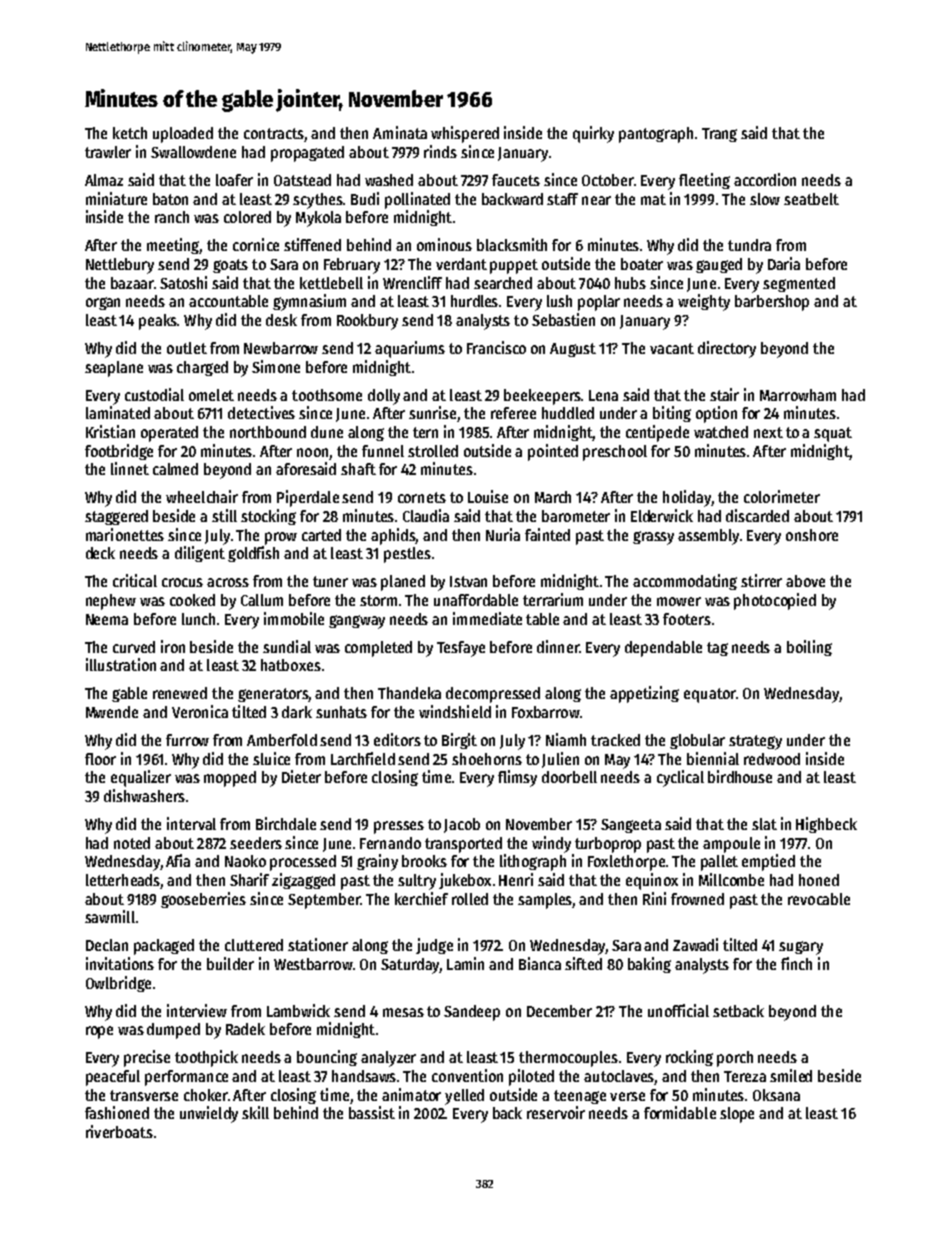  I want to click on pollinated, so click(417, 200).
